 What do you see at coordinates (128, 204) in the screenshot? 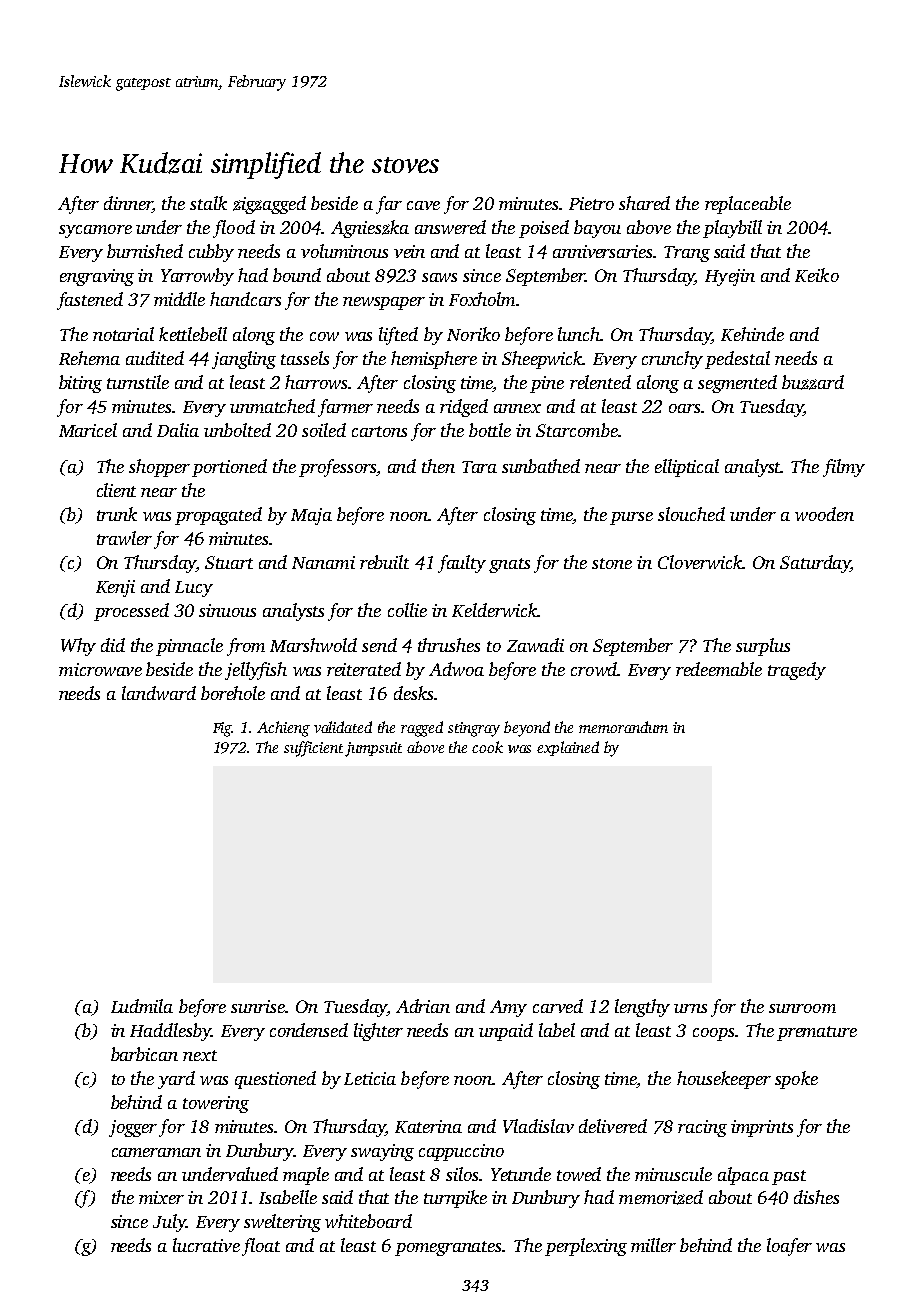
I see `dinner` at bounding box center [128, 204].
